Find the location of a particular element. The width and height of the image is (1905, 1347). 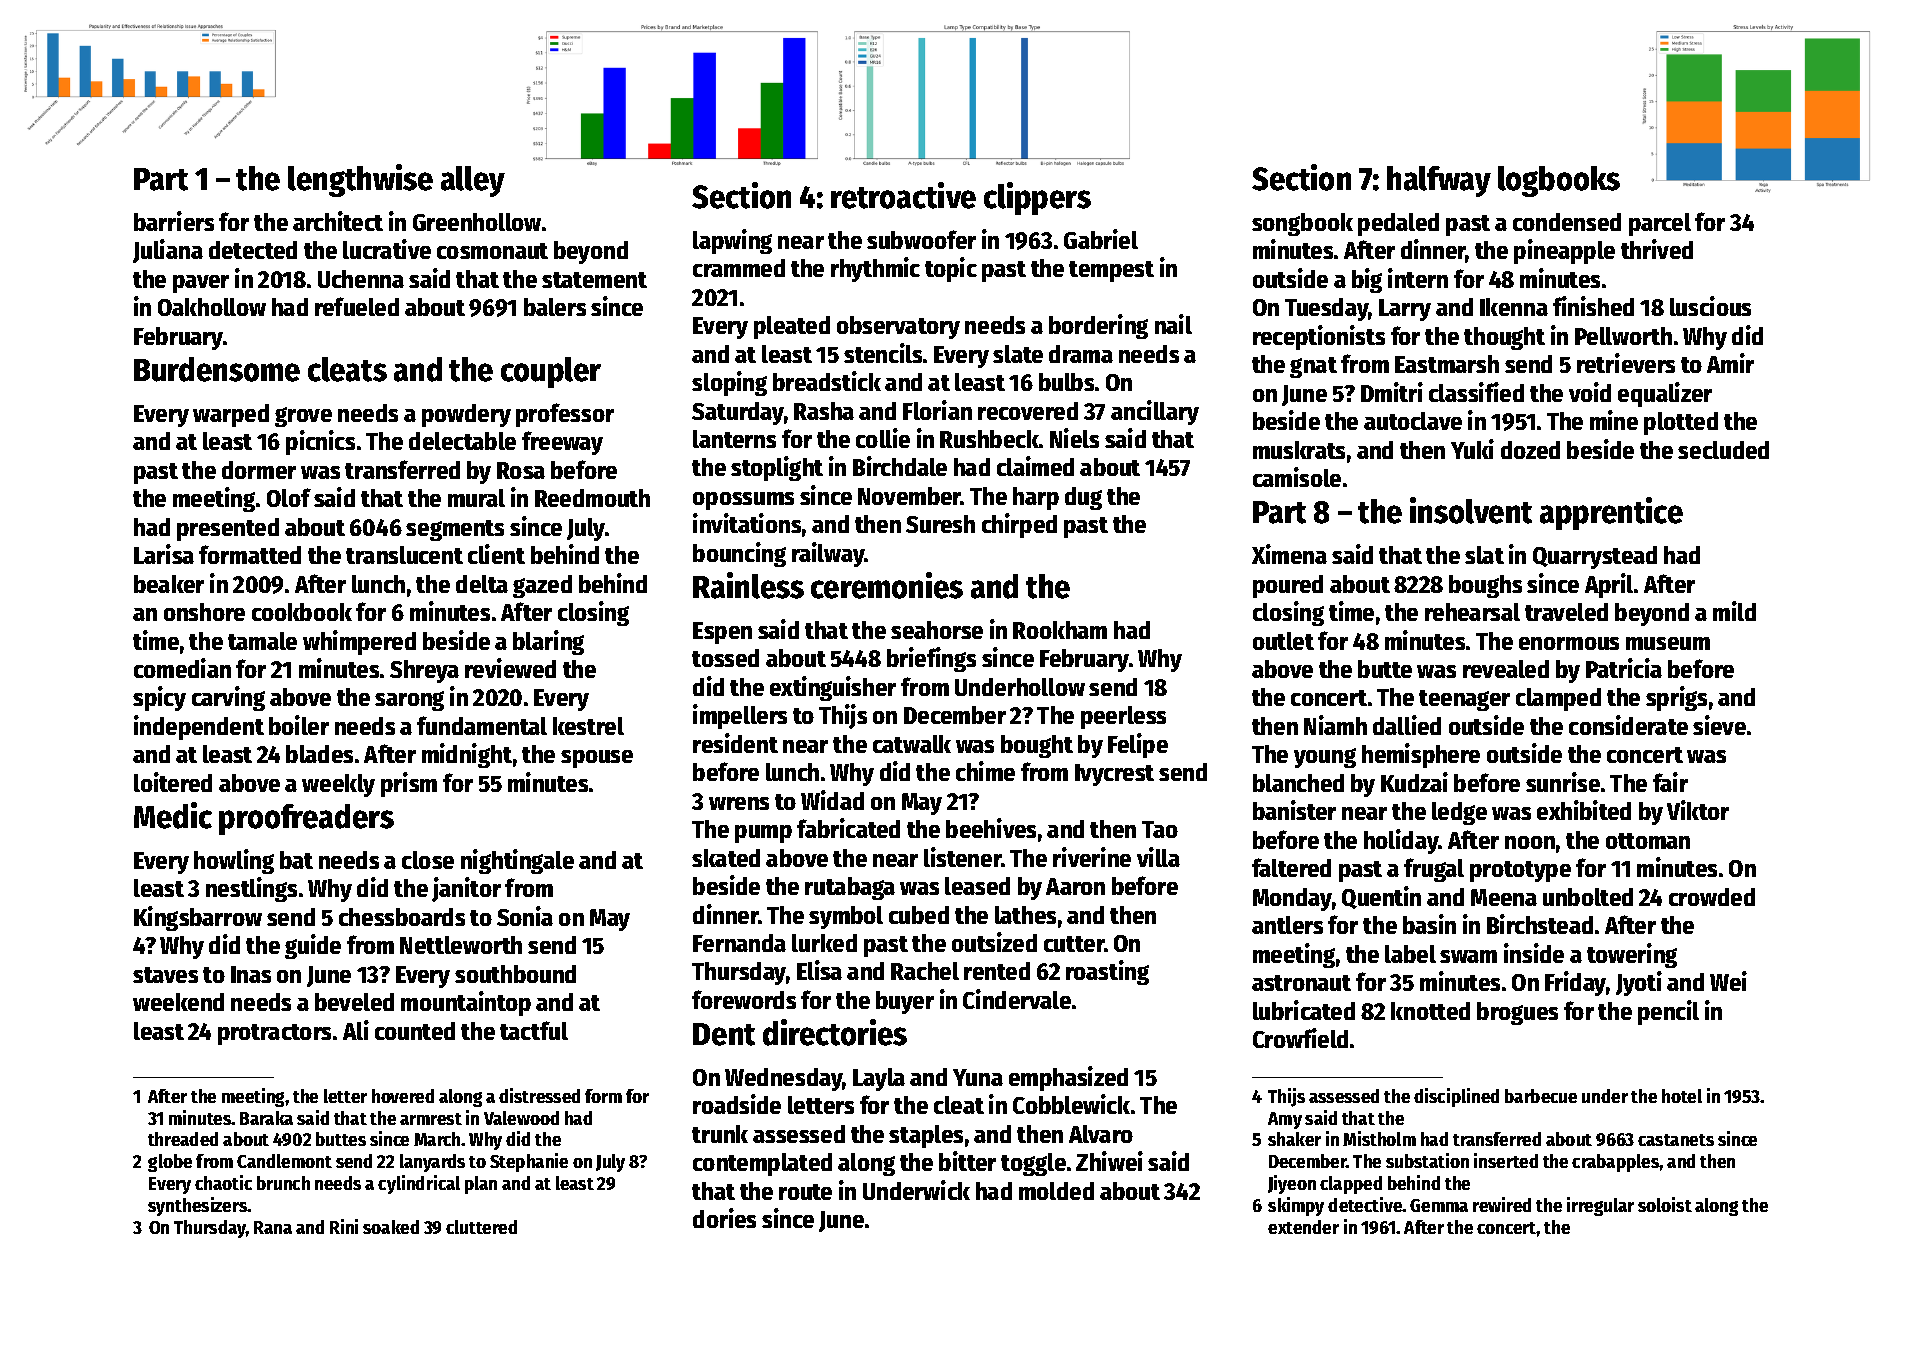

sieve is located at coordinates (1719, 725).
